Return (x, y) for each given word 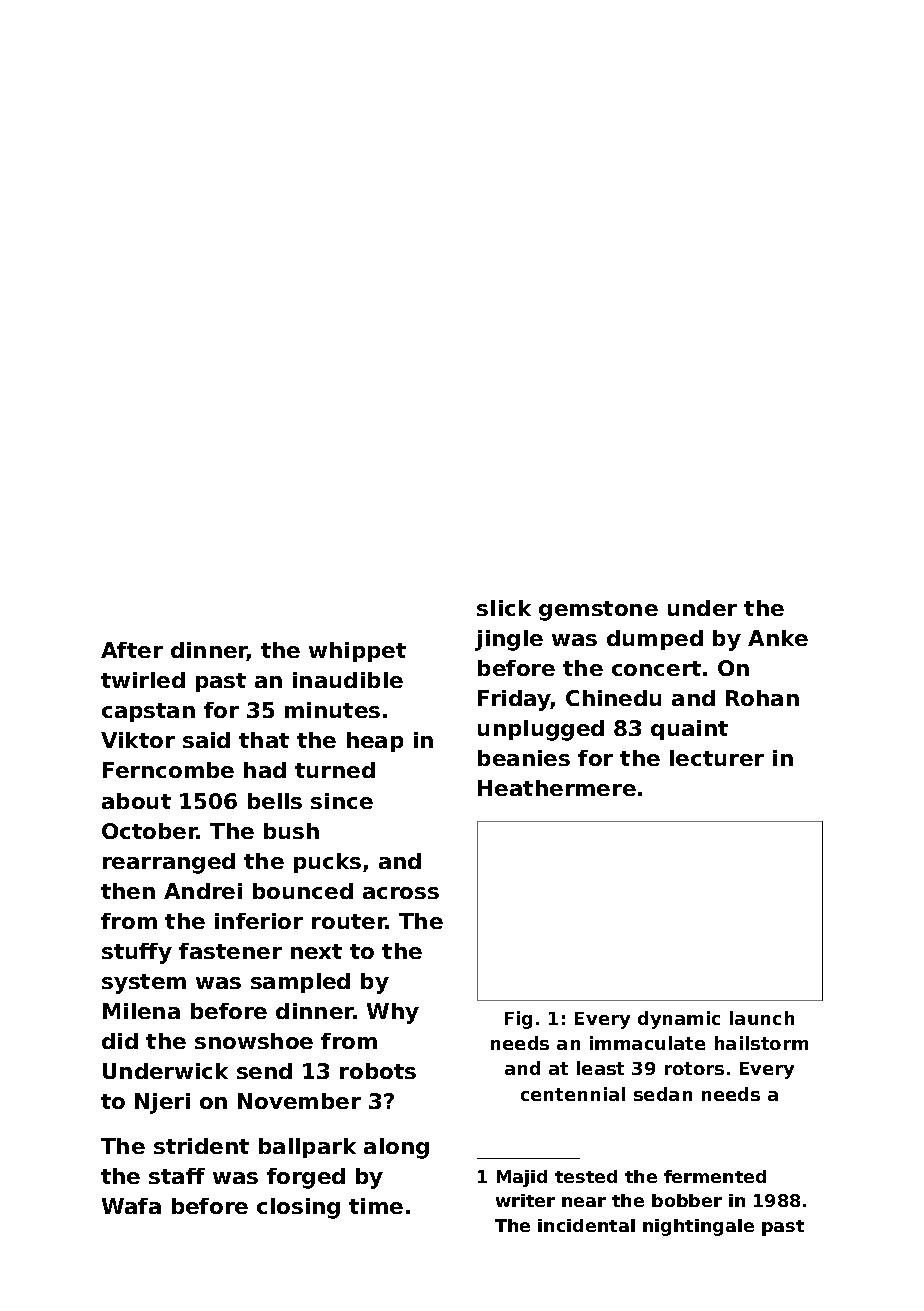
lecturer (717, 758)
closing (298, 1208)
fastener (230, 951)
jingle (509, 640)
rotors (694, 1068)
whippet (357, 652)
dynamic (679, 1020)
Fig (518, 1020)
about (136, 801)
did (120, 1041)
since (342, 801)
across (401, 893)
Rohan (762, 698)
